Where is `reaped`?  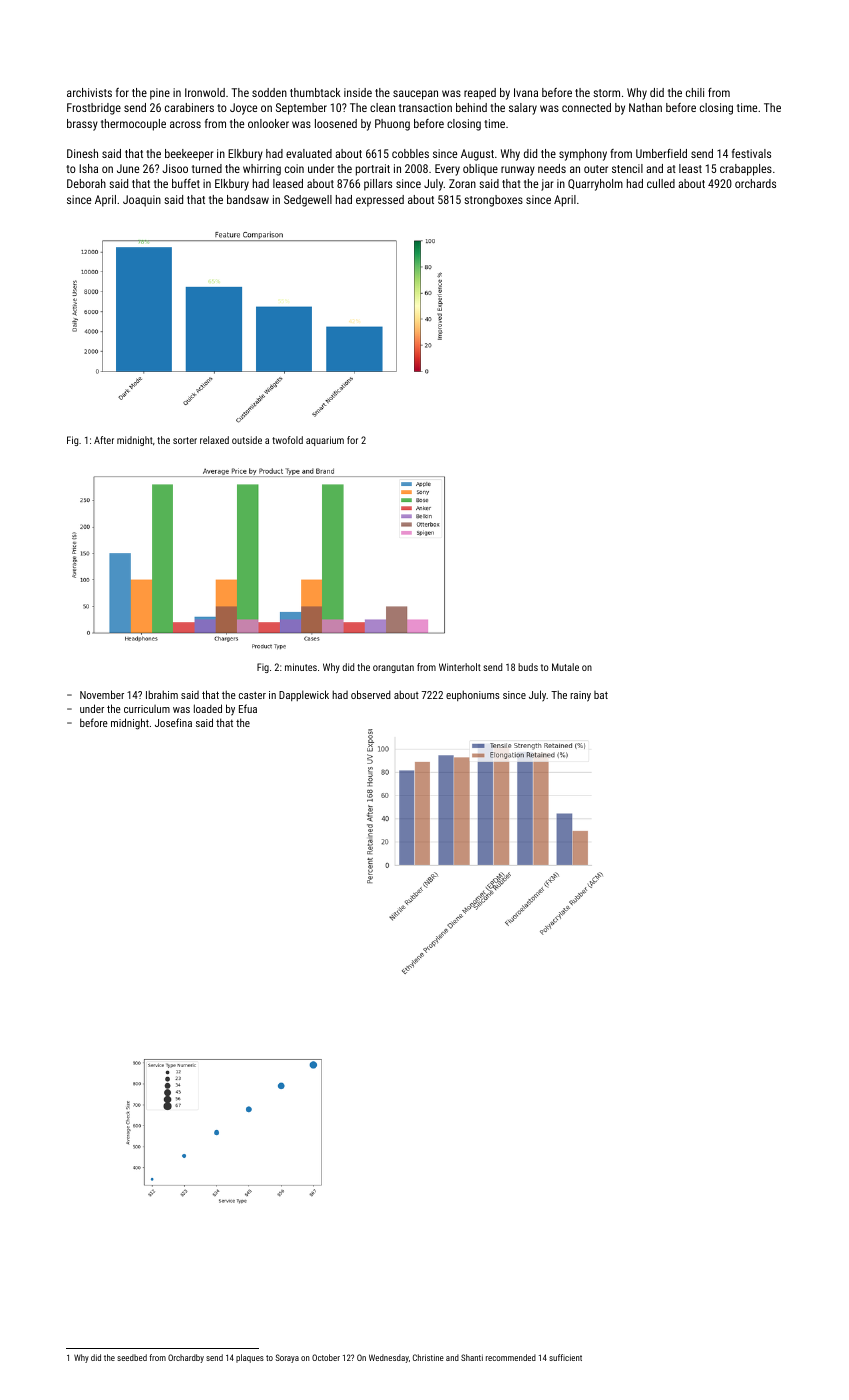 reaped is located at coordinates (480, 94).
